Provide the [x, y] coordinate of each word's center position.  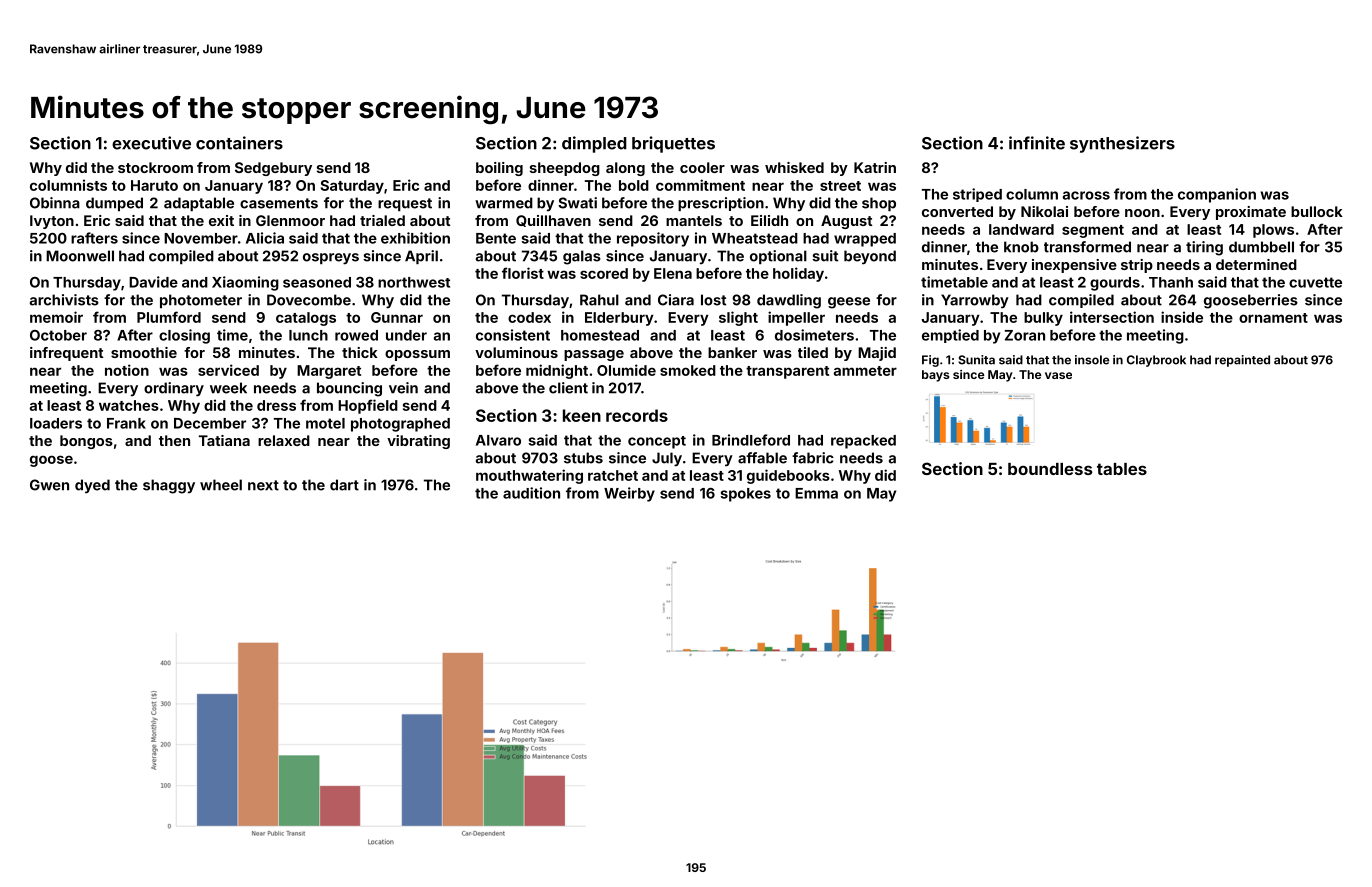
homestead [600, 335]
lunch [308, 335]
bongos [86, 442]
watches [129, 405]
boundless [1050, 469]
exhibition [415, 238]
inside [1182, 317]
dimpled [594, 144]
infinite [1037, 143]
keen [582, 415]
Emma [816, 493]
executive [151, 143]
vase [1058, 375]
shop [879, 204]
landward [1021, 229]
